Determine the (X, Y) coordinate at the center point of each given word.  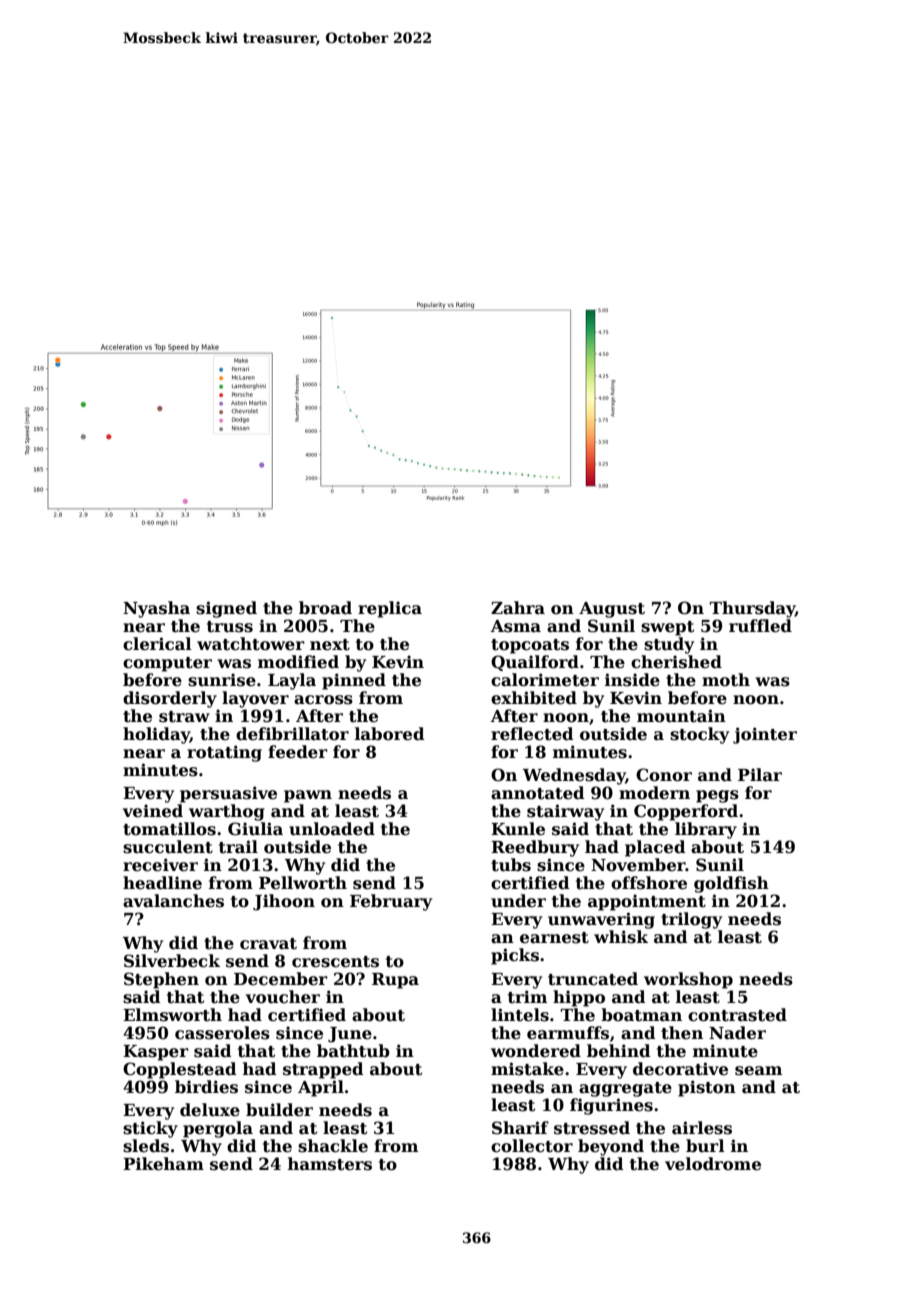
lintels (520, 1015)
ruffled (760, 626)
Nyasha (156, 609)
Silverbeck (172, 961)
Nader (737, 1033)
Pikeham (163, 1164)
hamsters (330, 1164)
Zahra (518, 608)
